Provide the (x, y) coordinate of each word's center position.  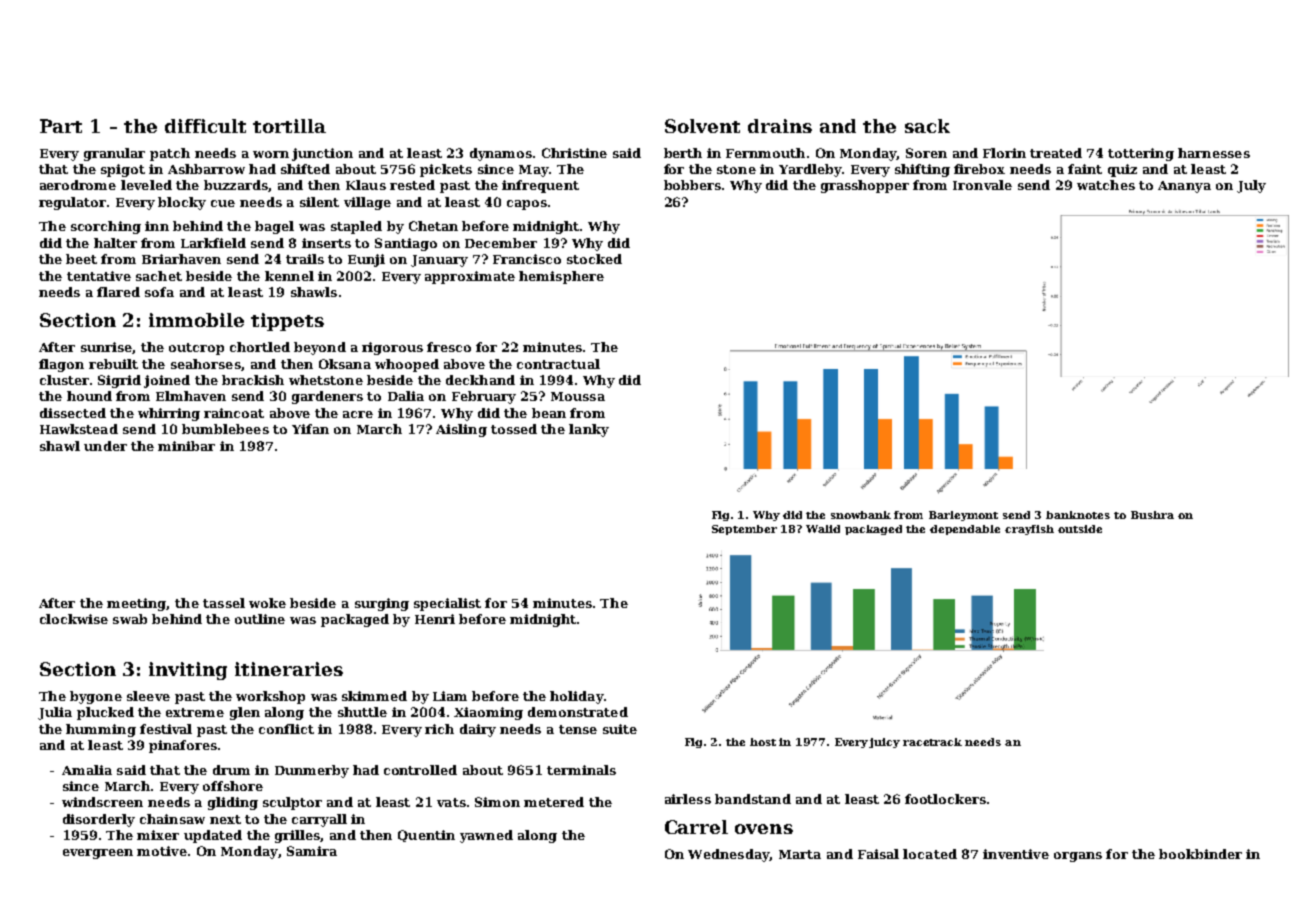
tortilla (289, 126)
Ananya (1184, 187)
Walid (823, 529)
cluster (64, 380)
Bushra (1152, 515)
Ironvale (982, 185)
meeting (136, 604)
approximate (470, 277)
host (763, 742)
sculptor (292, 803)
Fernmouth (765, 153)
